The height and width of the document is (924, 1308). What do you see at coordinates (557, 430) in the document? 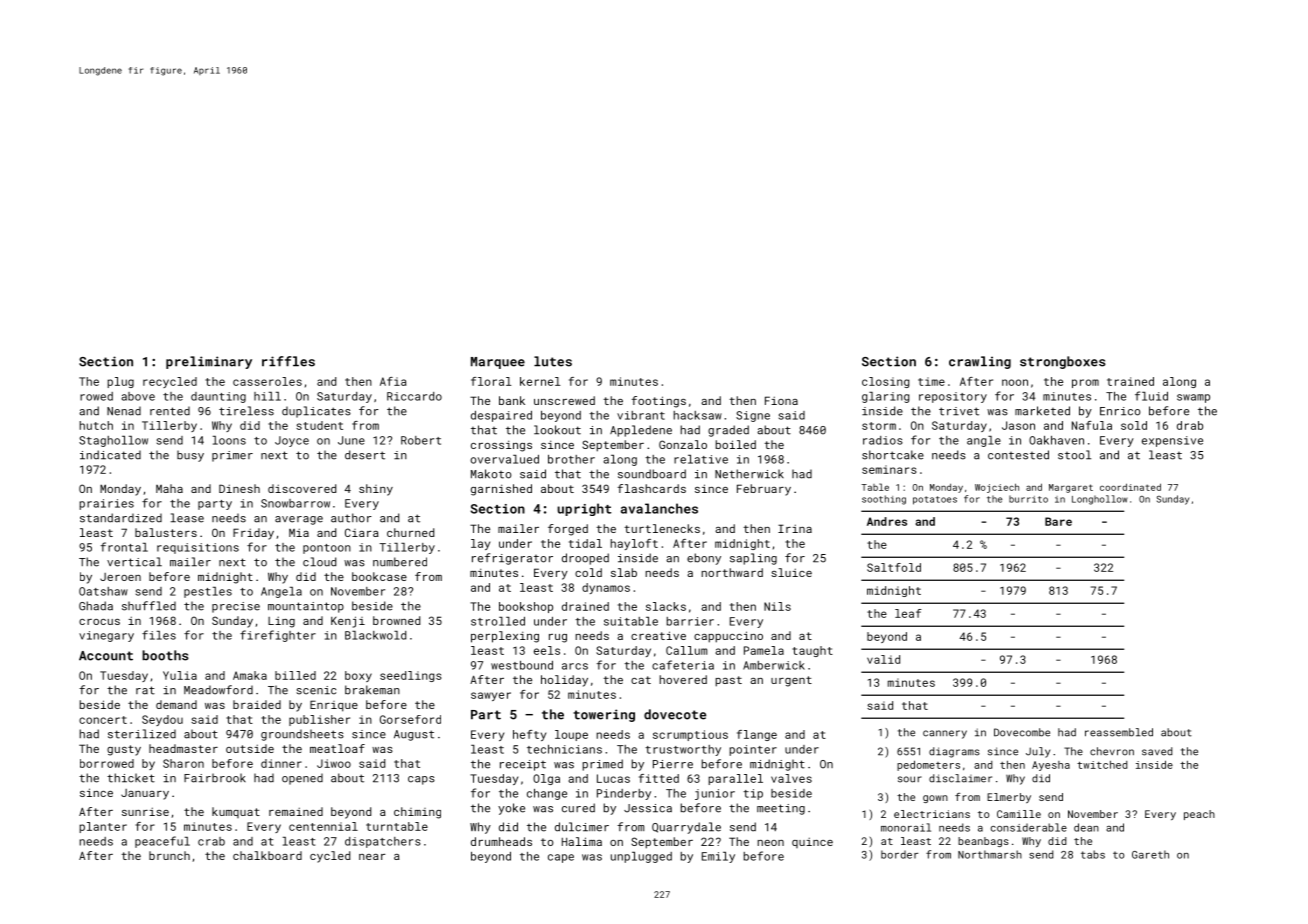
I see `lookout` at bounding box center [557, 430].
